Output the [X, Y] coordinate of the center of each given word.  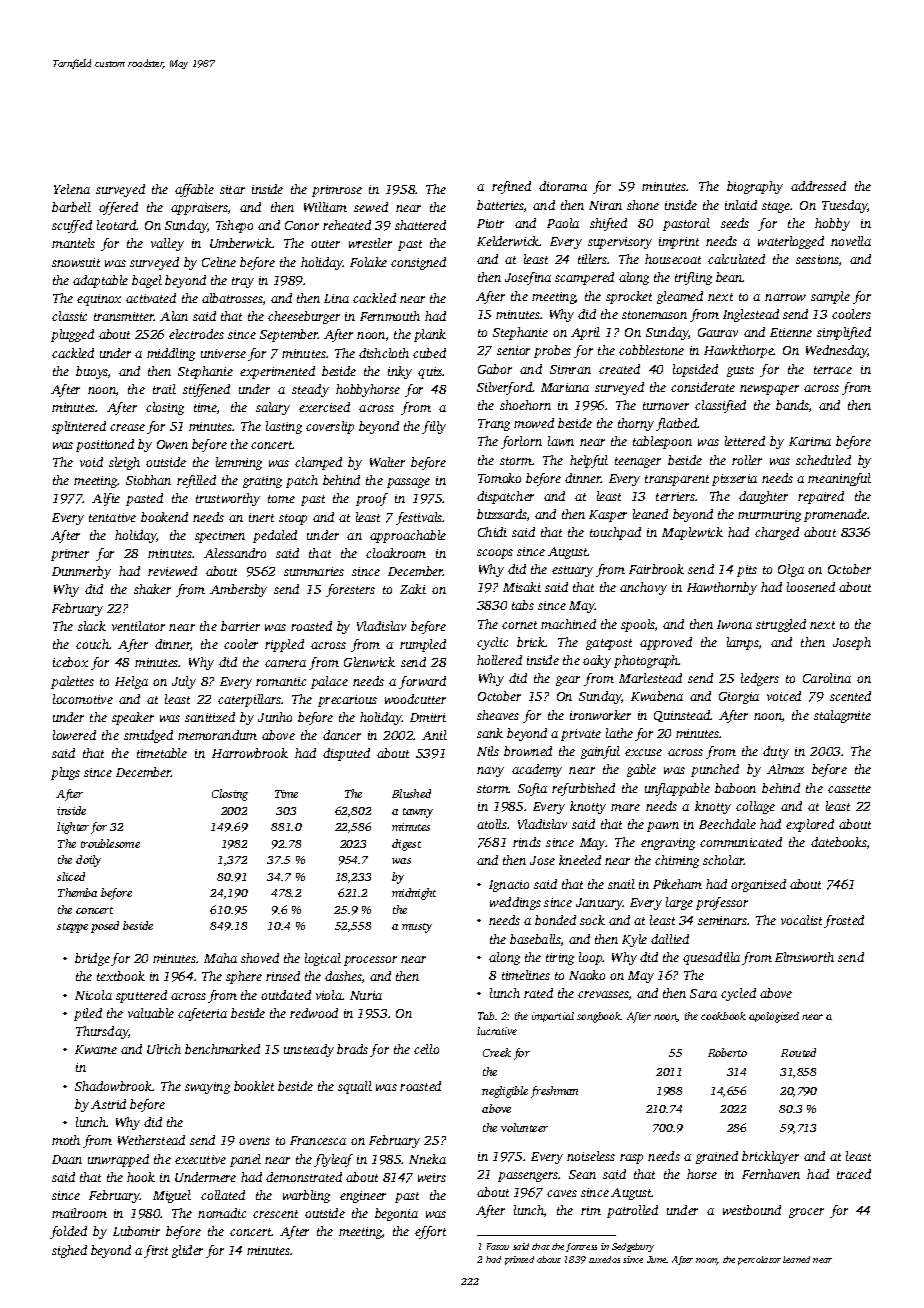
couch [92, 644]
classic [69, 316]
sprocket [629, 297]
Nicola [93, 995]
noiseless [591, 1156]
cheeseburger [304, 317]
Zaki [413, 589]
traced [854, 1174]
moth [66, 1140]
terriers [676, 496]
